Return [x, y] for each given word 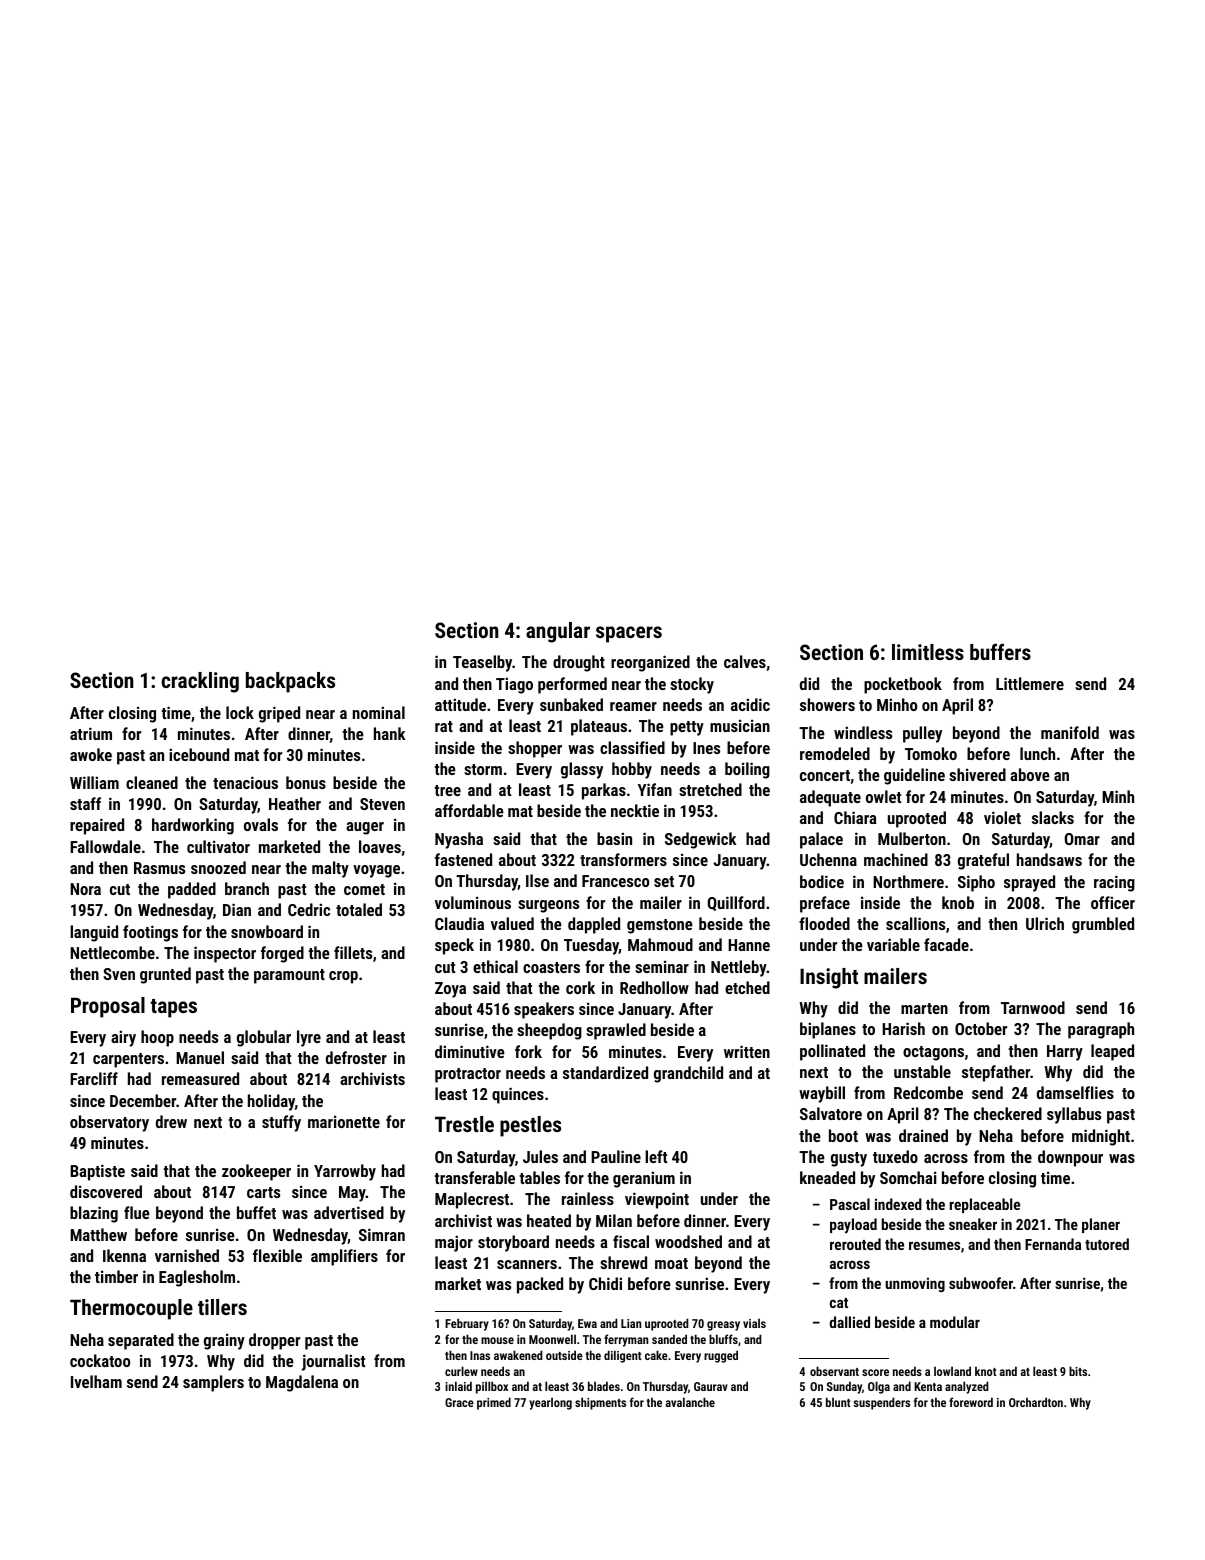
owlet [883, 796]
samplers [213, 1383]
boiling [747, 770]
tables [539, 1177]
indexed [898, 1204]
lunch [1037, 753]
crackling [200, 682]
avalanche [690, 1402]
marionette [344, 1121]
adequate [830, 798]
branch [247, 888]
